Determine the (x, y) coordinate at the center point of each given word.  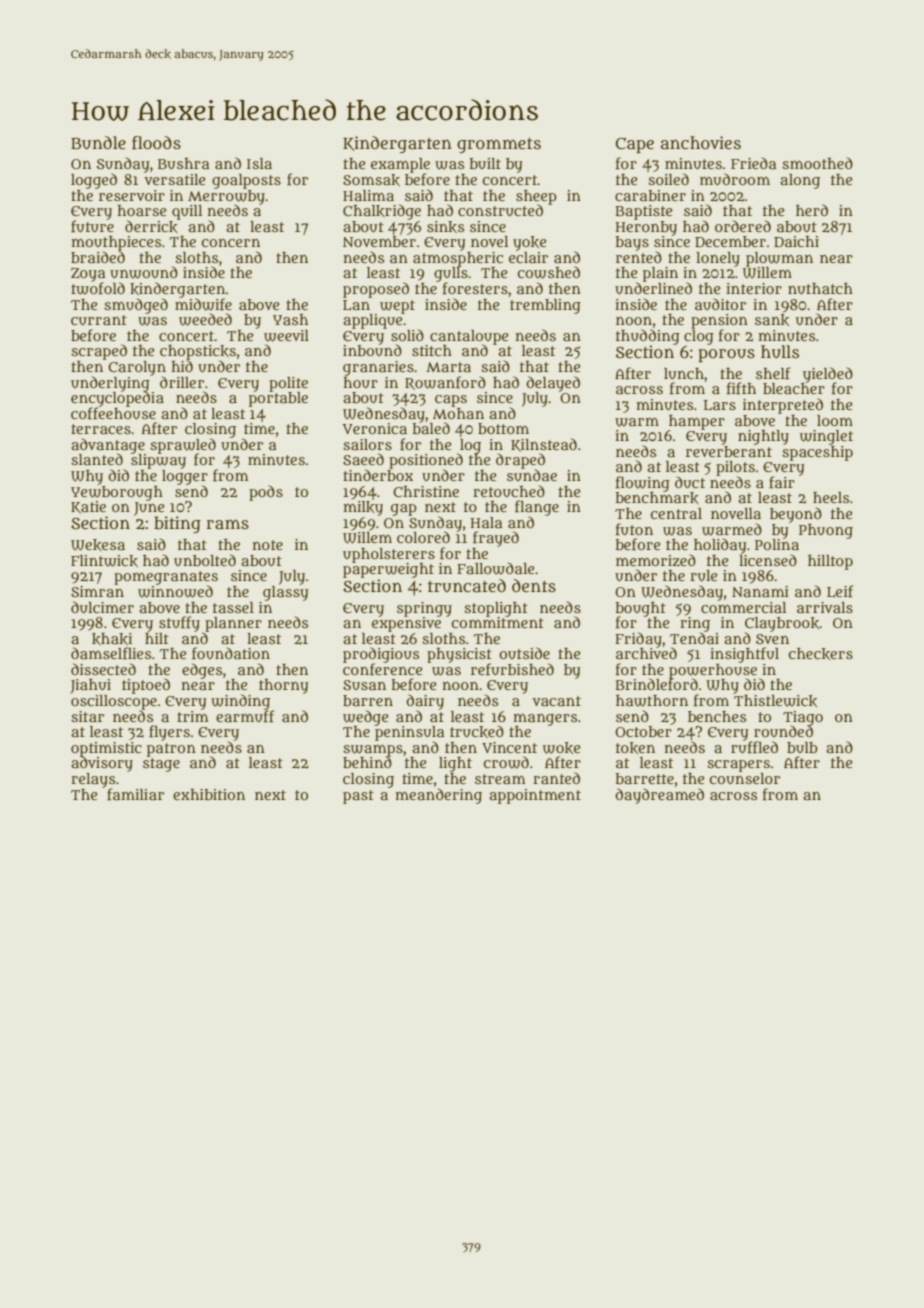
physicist (459, 655)
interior (754, 288)
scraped (99, 352)
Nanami (760, 591)
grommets (499, 145)
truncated (467, 585)
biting (177, 524)
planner (233, 624)
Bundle (98, 143)
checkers (821, 654)
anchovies (701, 142)
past (358, 797)
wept (397, 306)
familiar (135, 794)
